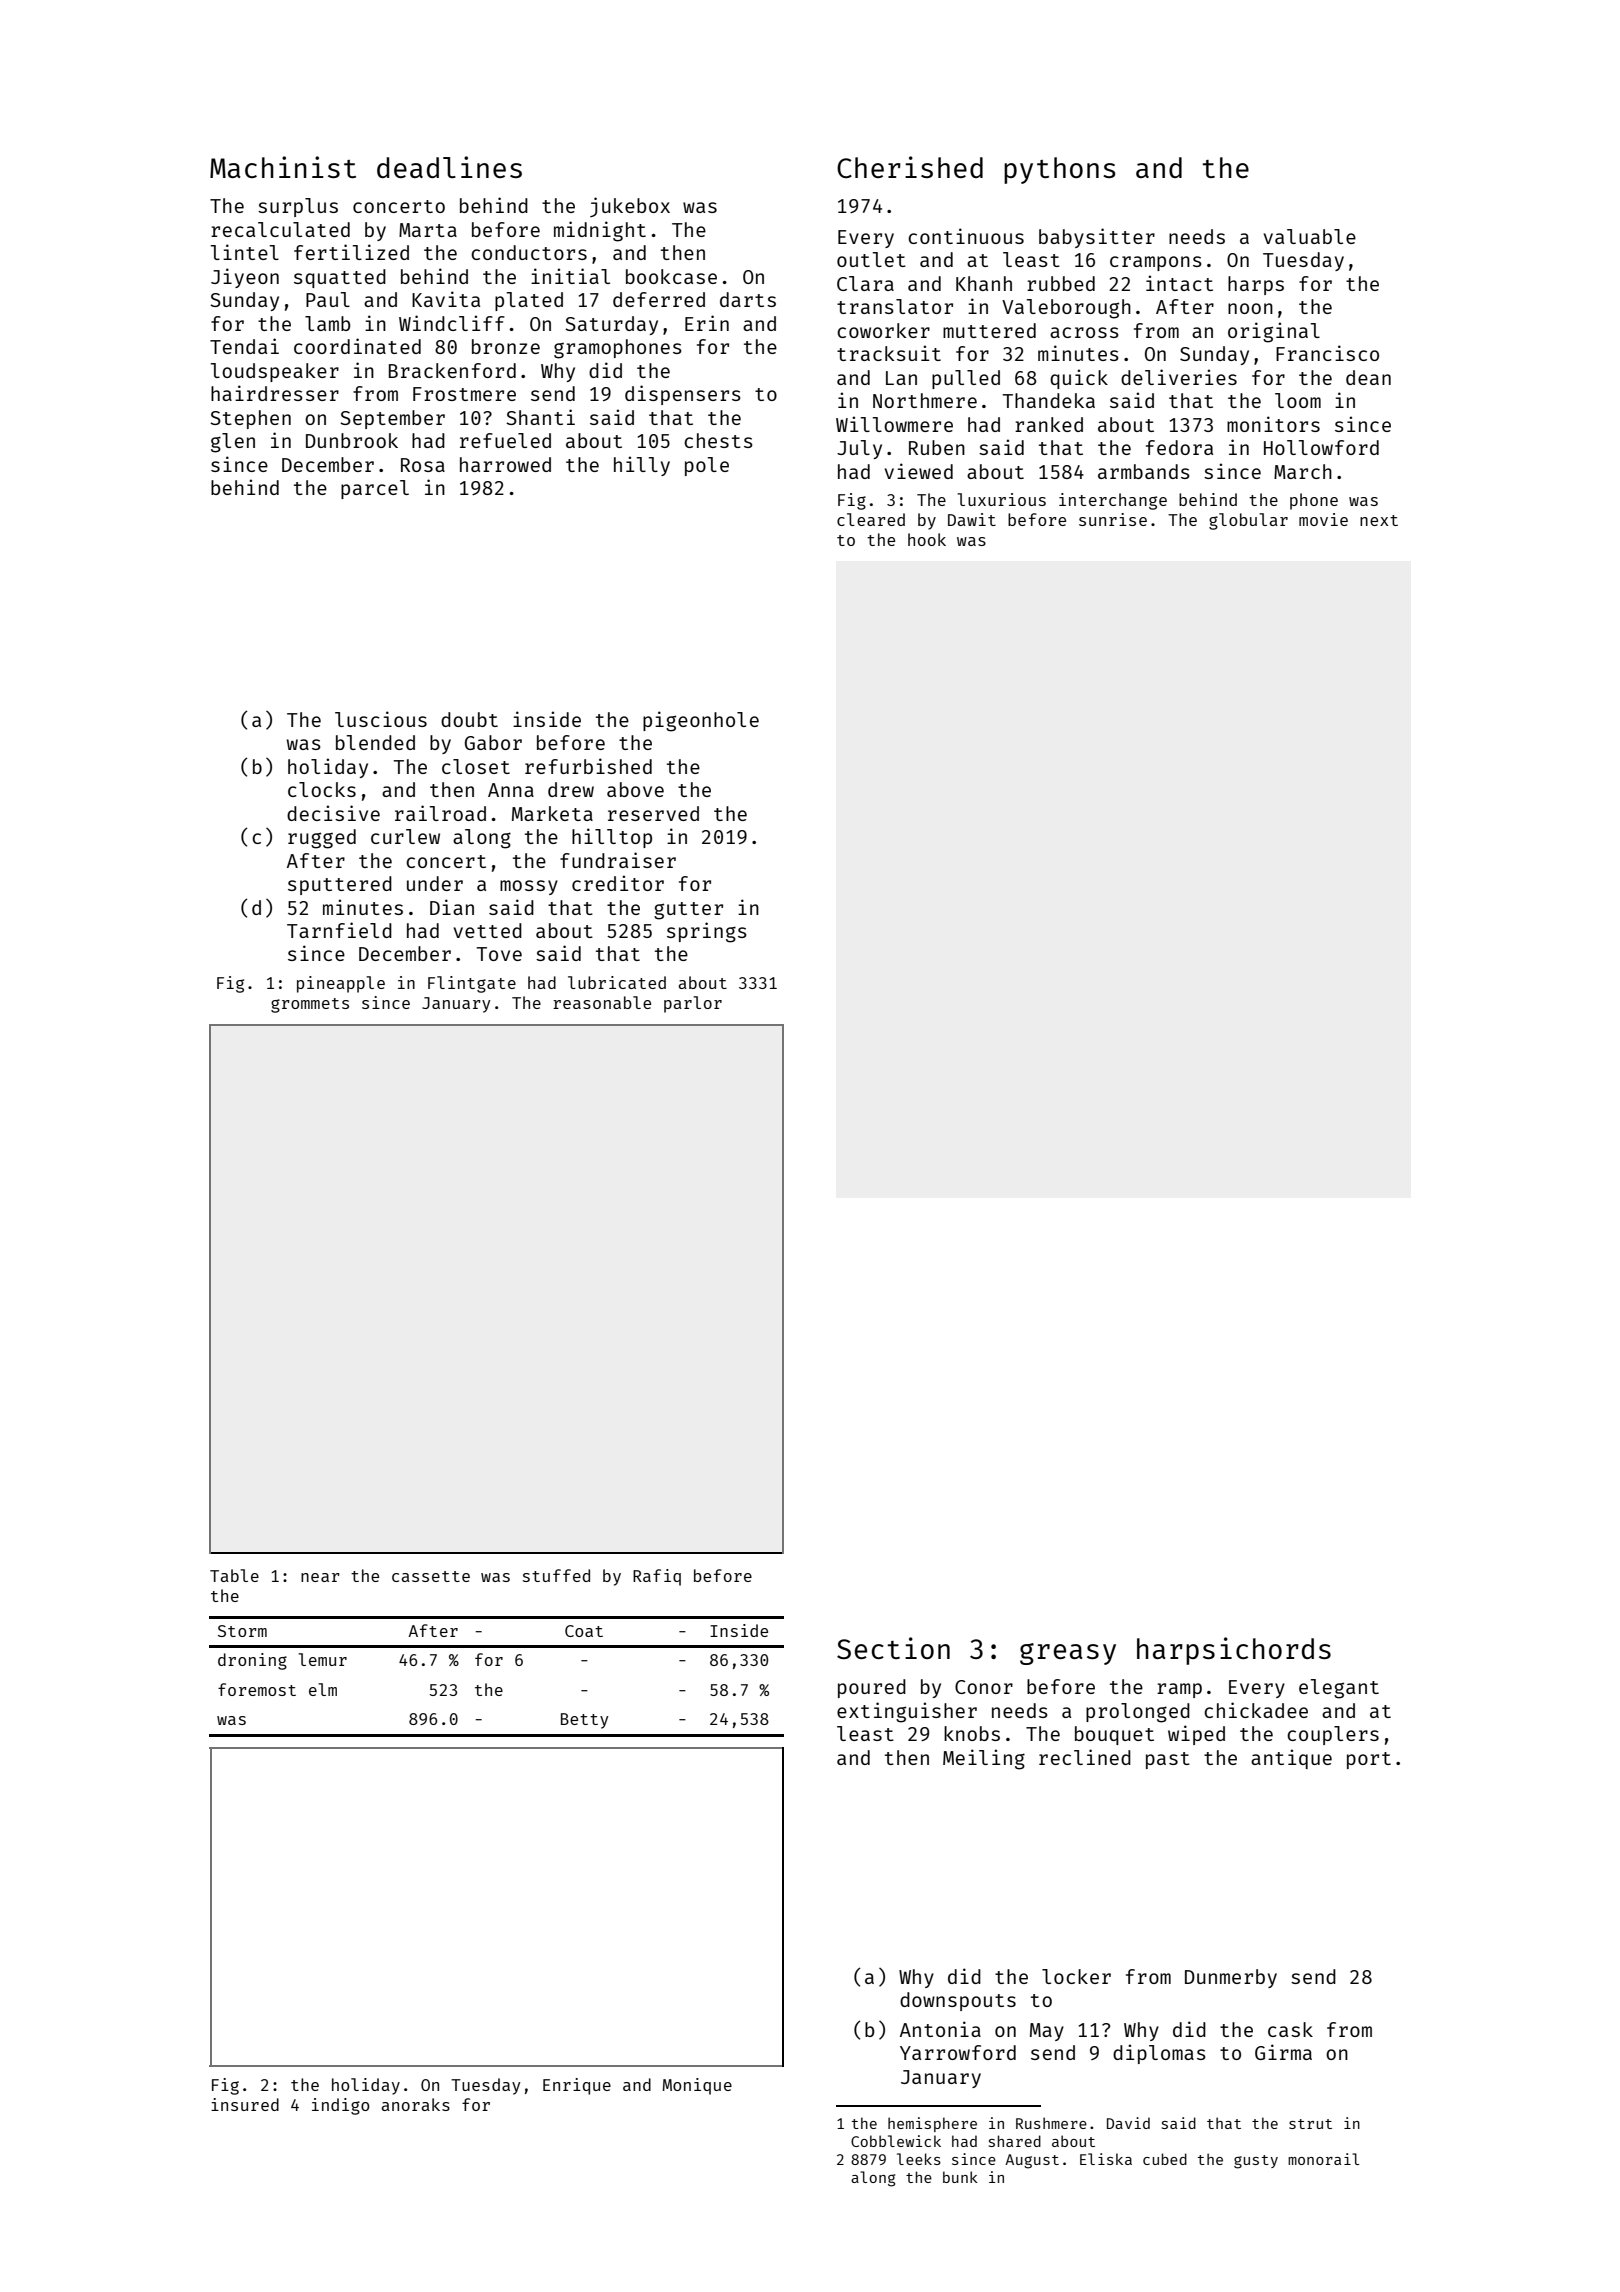 This document has height=2292, width=1620. Describe the element at coordinates (657, 1577) in the document. I see `Rafiq` at that location.
